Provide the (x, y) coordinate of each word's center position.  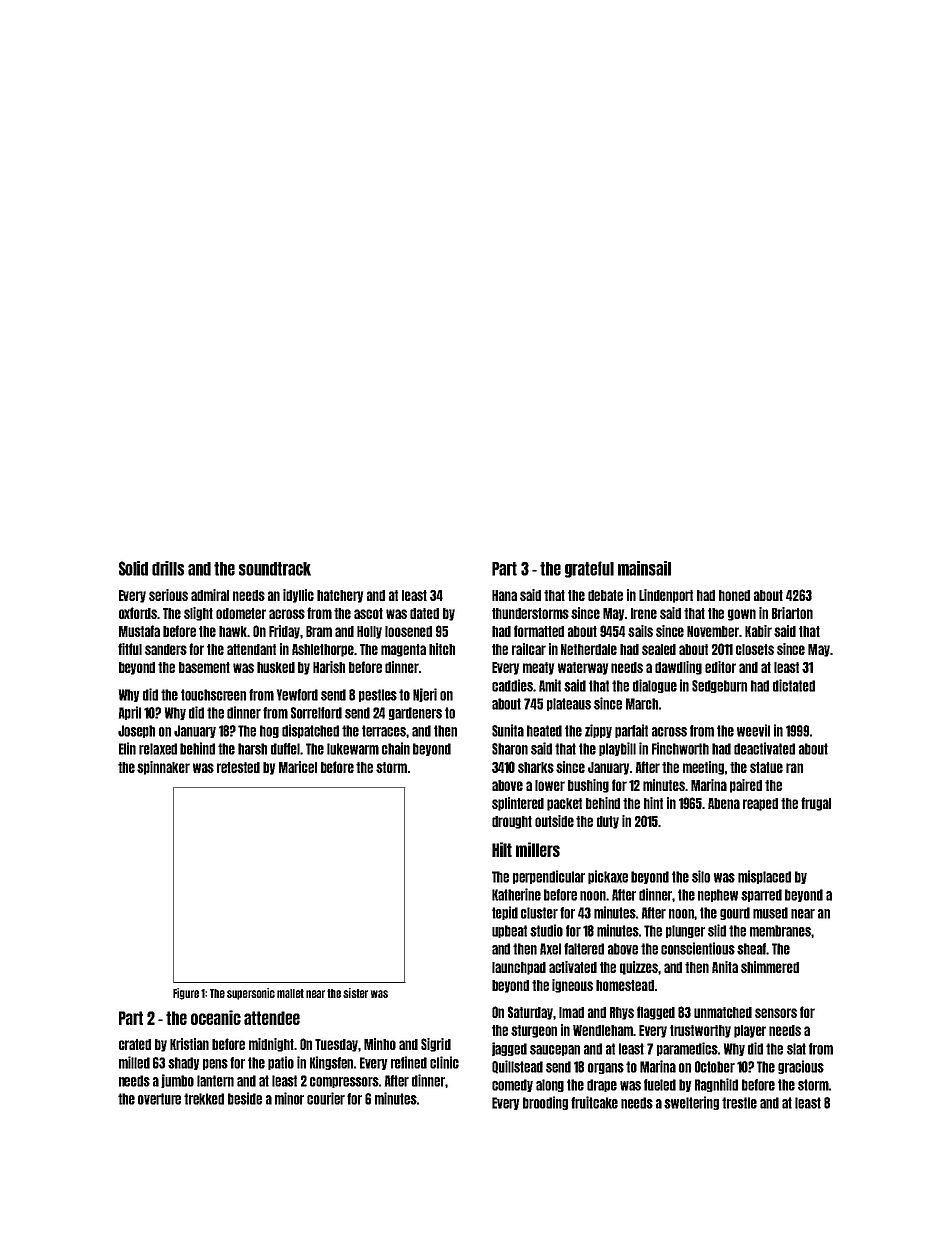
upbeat (509, 931)
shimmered (770, 967)
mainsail (644, 568)
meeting (703, 768)
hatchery (340, 596)
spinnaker (163, 768)
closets (755, 649)
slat (796, 1049)
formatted (539, 631)
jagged (509, 1049)
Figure (186, 994)
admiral (210, 595)
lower (550, 785)
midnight (272, 1045)
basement (204, 667)
